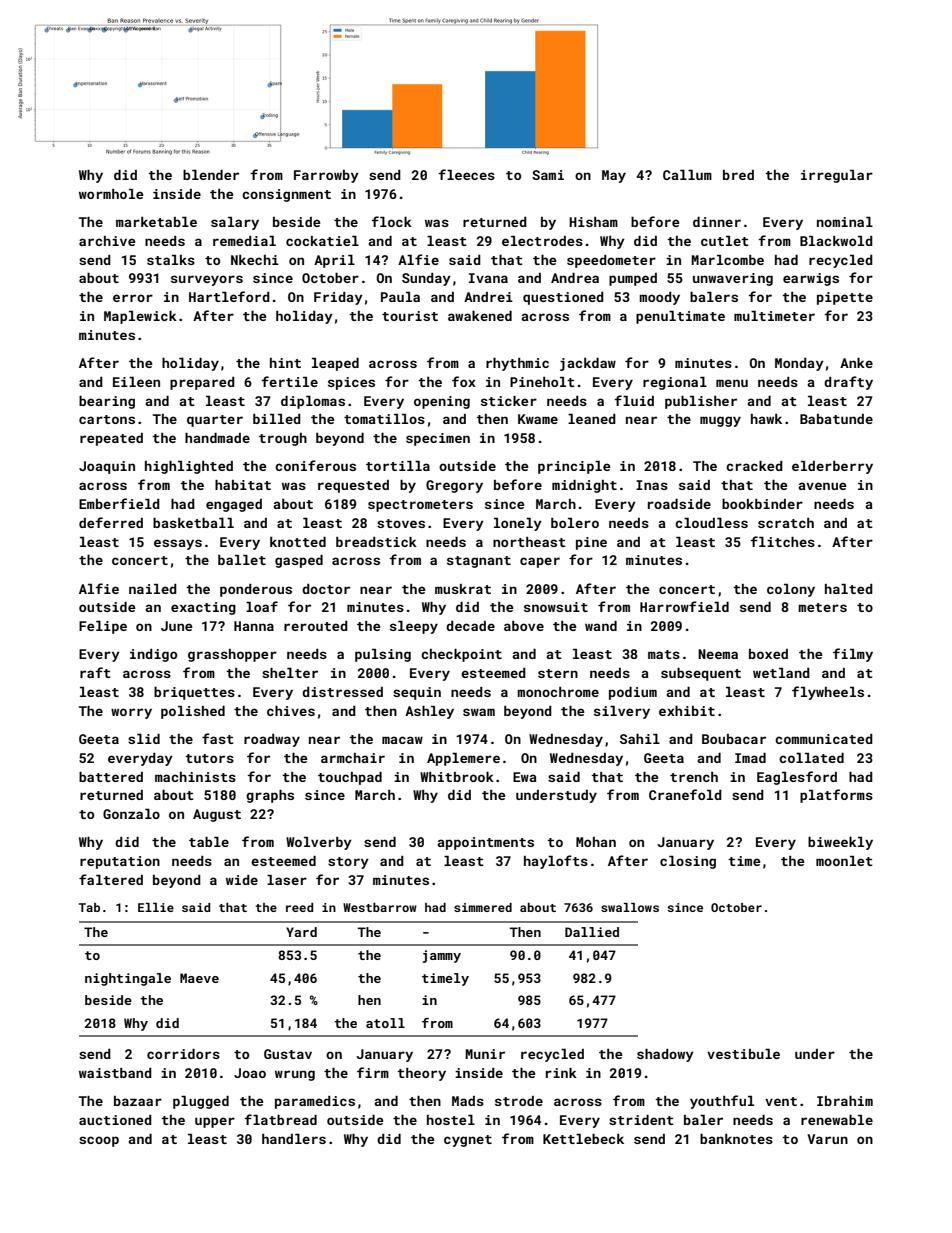 The height and width of the image is (1233, 952). What do you see at coordinates (270, 796) in the image?
I see `graphs` at bounding box center [270, 796].
